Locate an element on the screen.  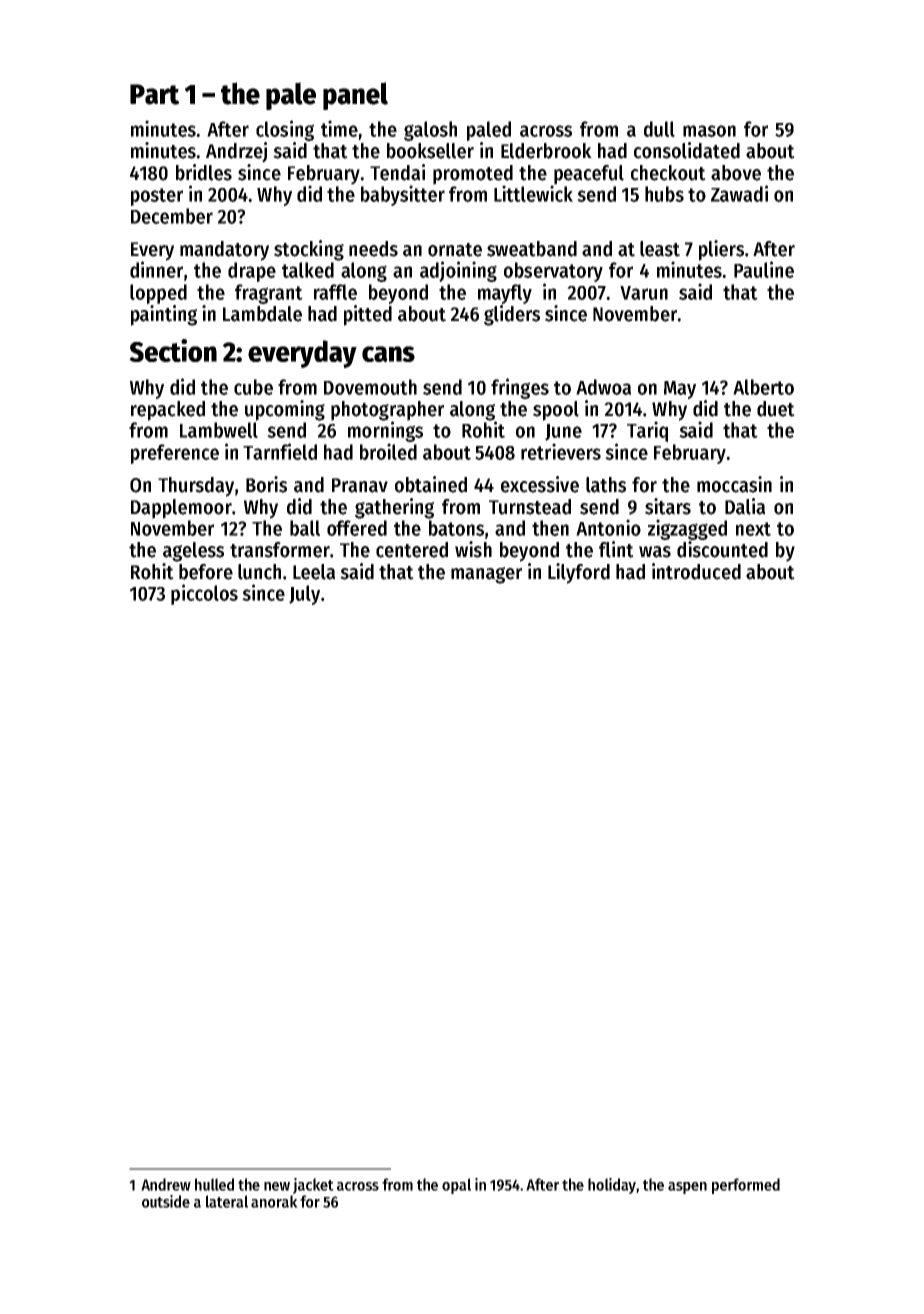
spool is located at coordinates (556, 411).
